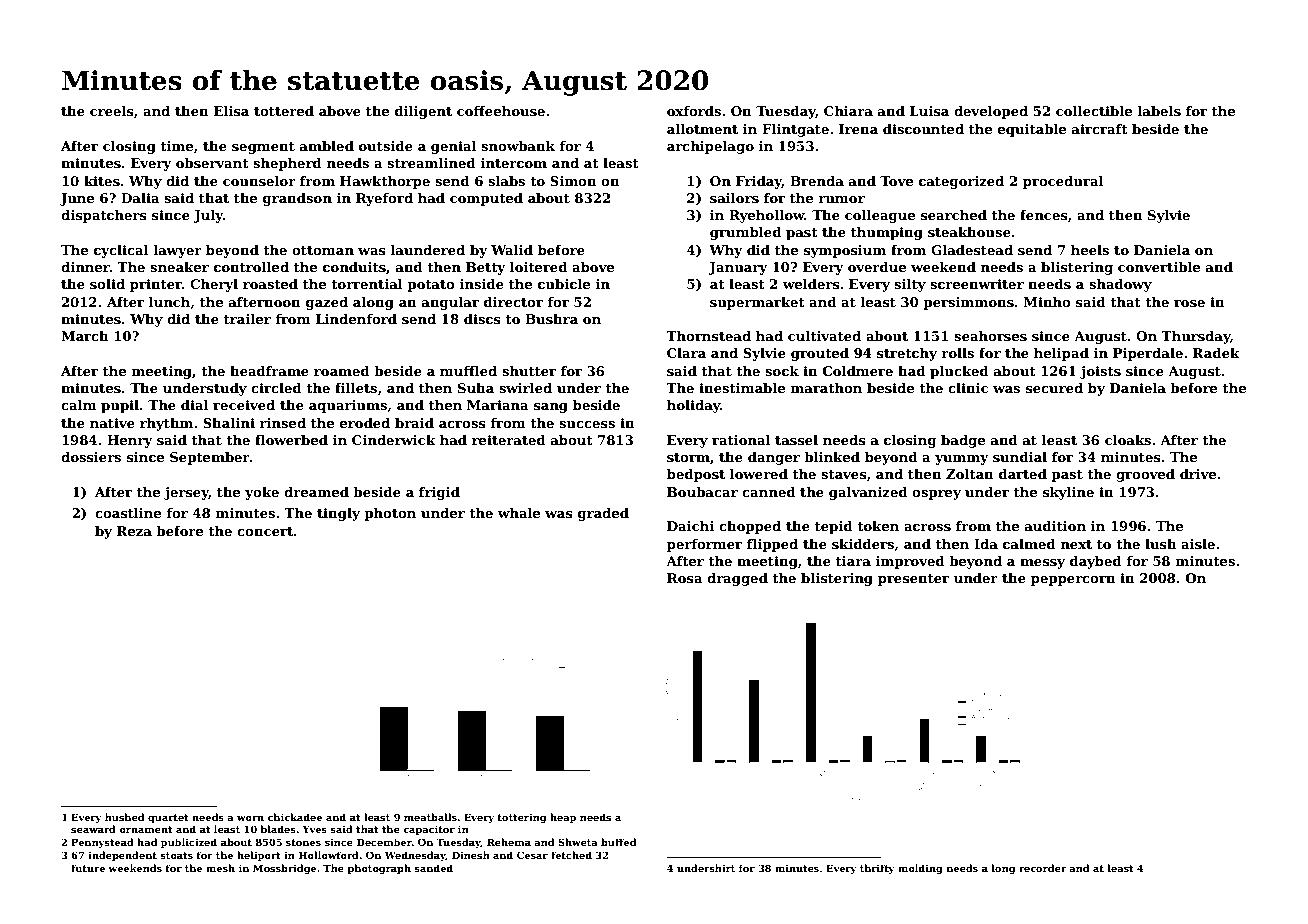  Describe the element at coordinates (702, 129) in the image. I see `allotment` at that location.
